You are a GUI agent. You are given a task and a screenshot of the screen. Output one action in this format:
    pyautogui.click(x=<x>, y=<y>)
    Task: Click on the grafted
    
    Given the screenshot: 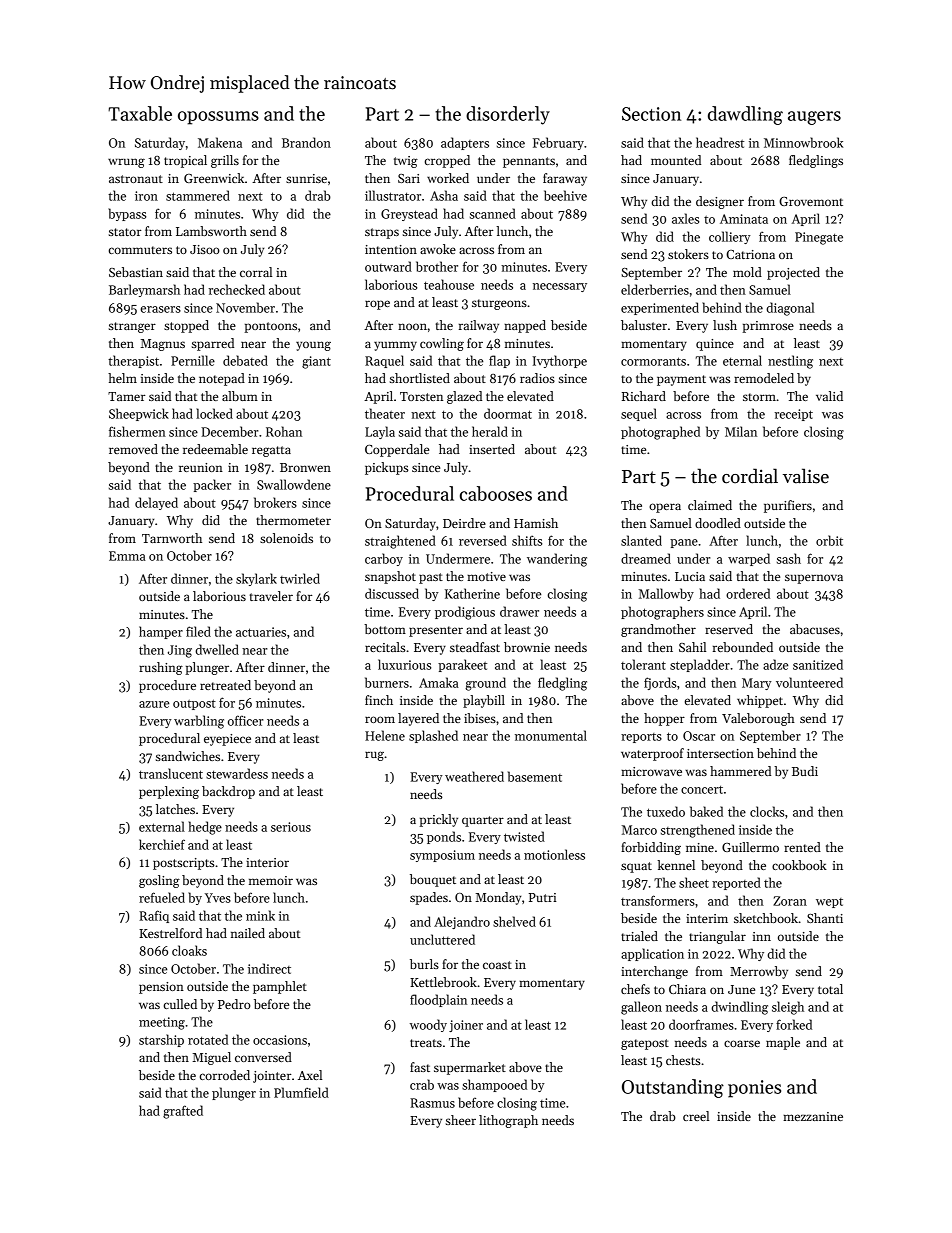 What is the action you would take?
    pyautogui.click(x=183, y=1112)
